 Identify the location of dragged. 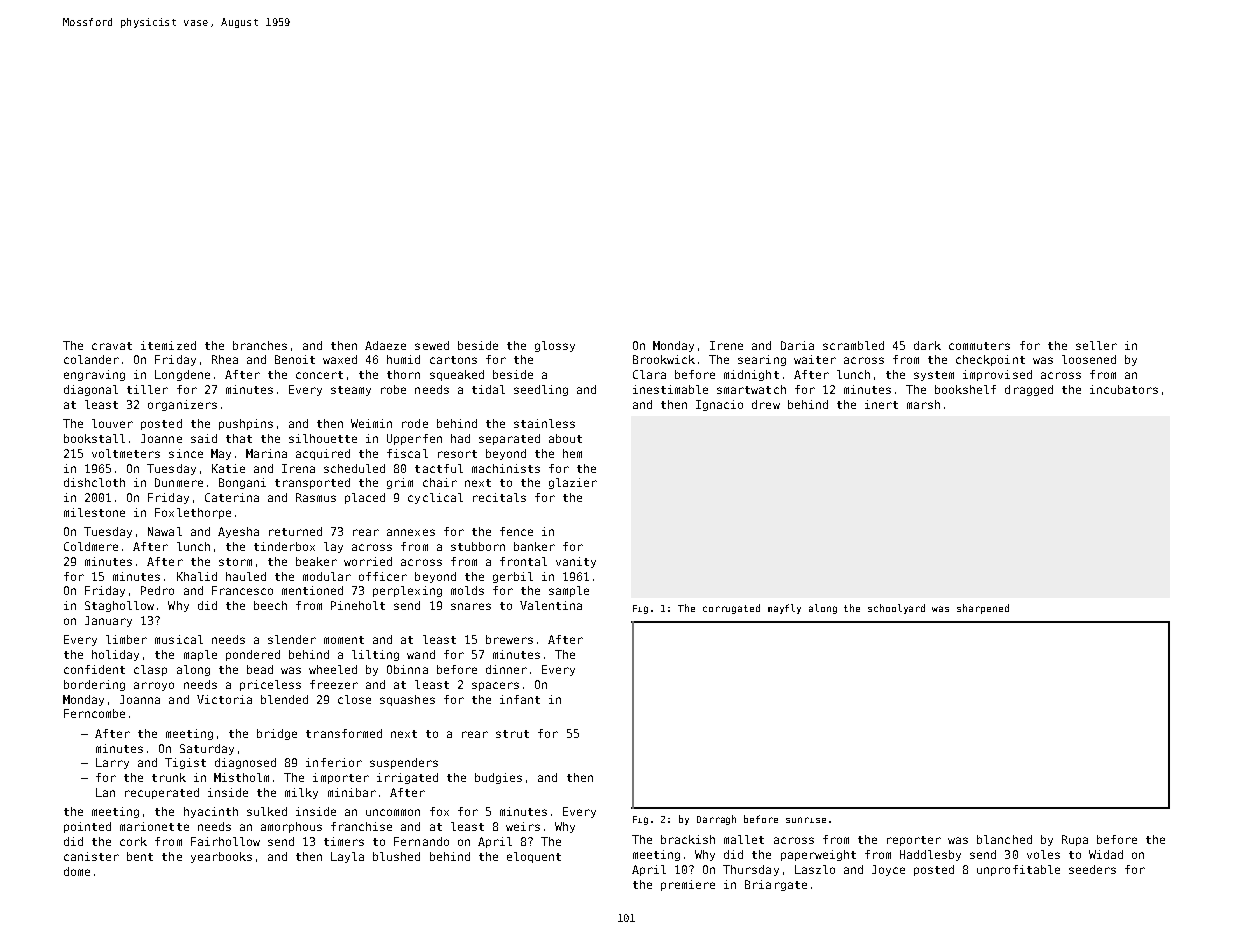
(1029, 390).
